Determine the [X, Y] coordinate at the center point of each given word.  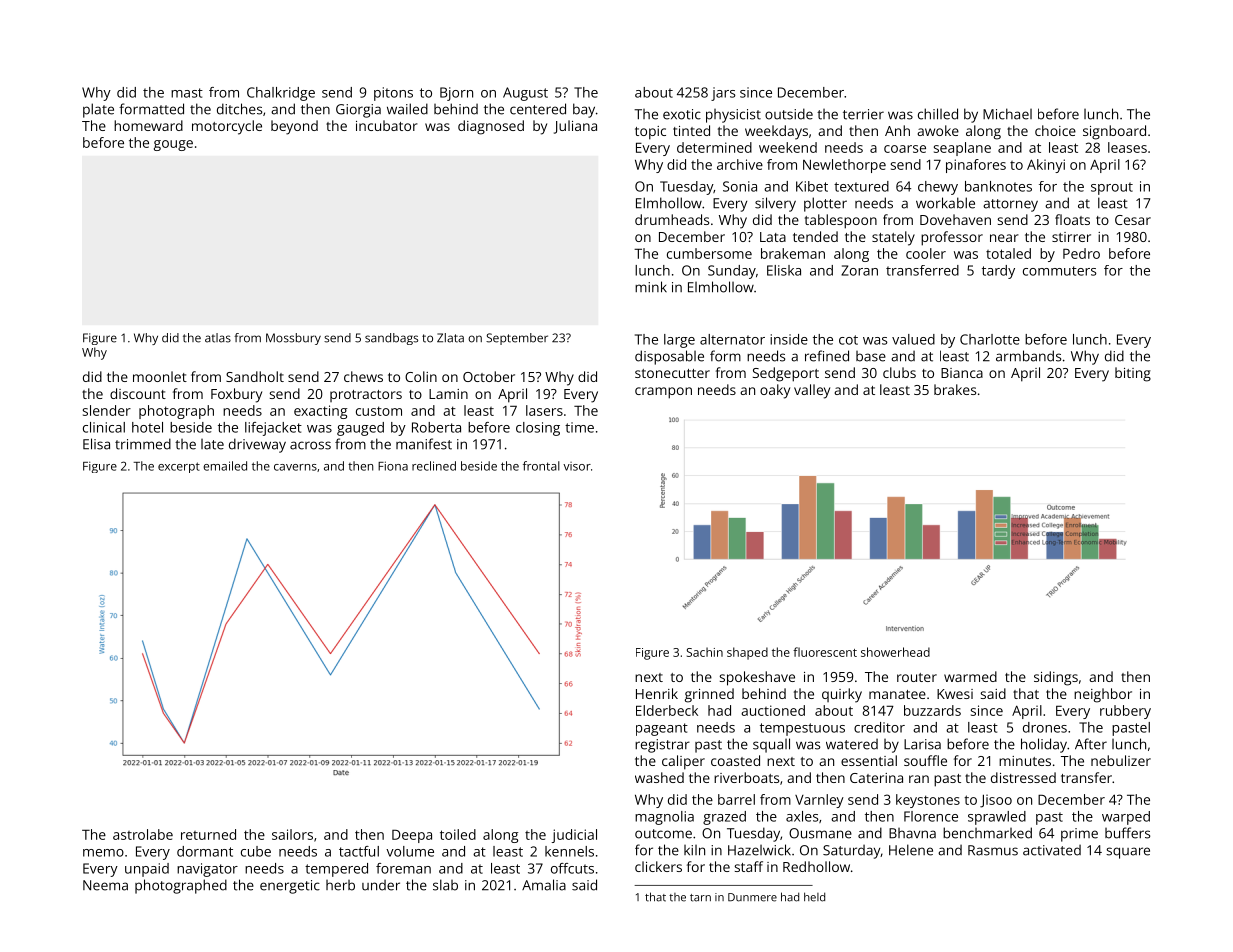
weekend [788, 147]
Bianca [962, 373]
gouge [173, 145]
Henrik [657, 693]
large [679, 341]
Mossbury [293, 339]
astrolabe [143, 834]
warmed [970, 676]
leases [1127, 147]
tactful [359, 851]
